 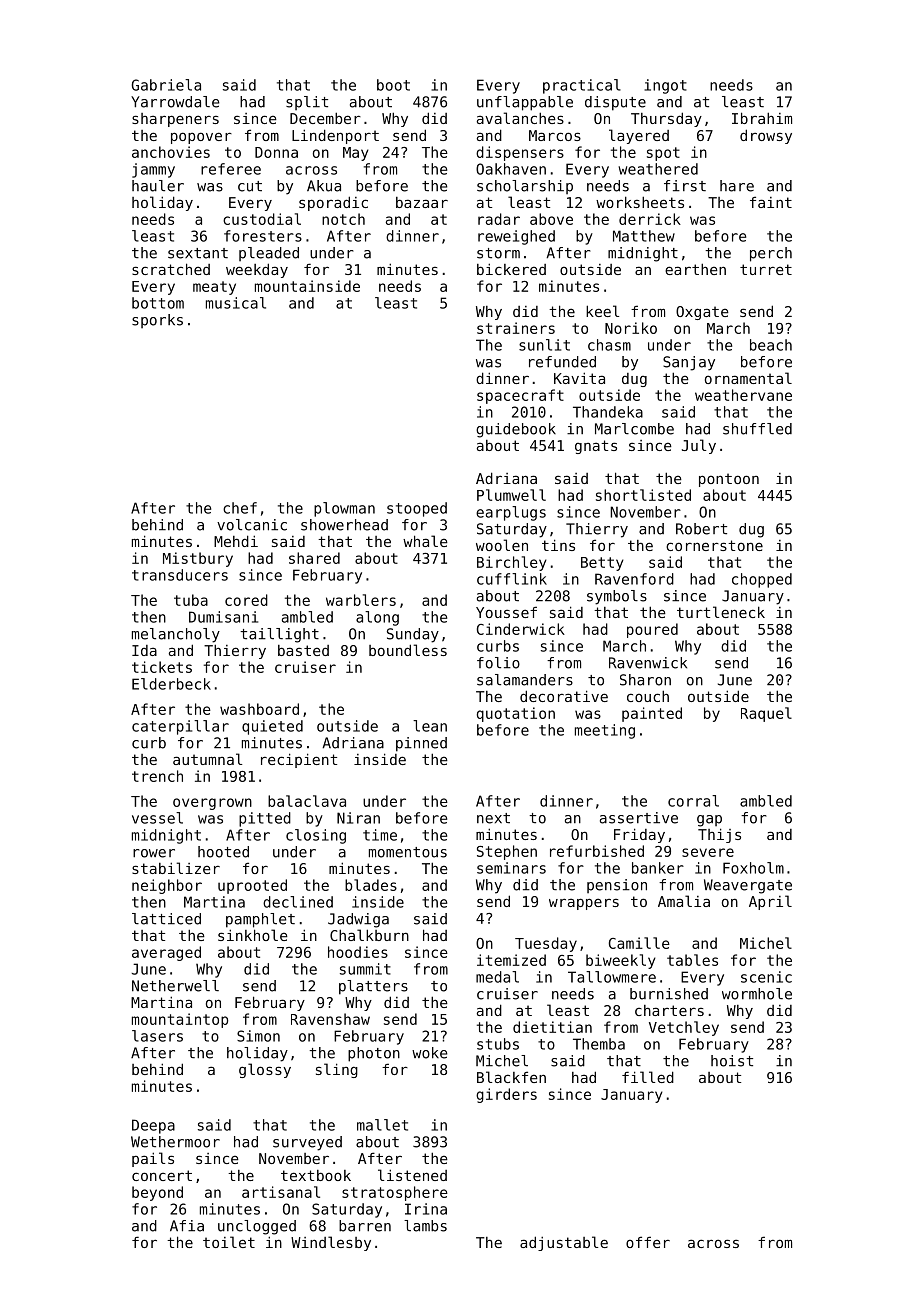 What do you see at coordinates (516, 237) in the screenshot?
I see `reweighed` at bounding box center [516, 237].
